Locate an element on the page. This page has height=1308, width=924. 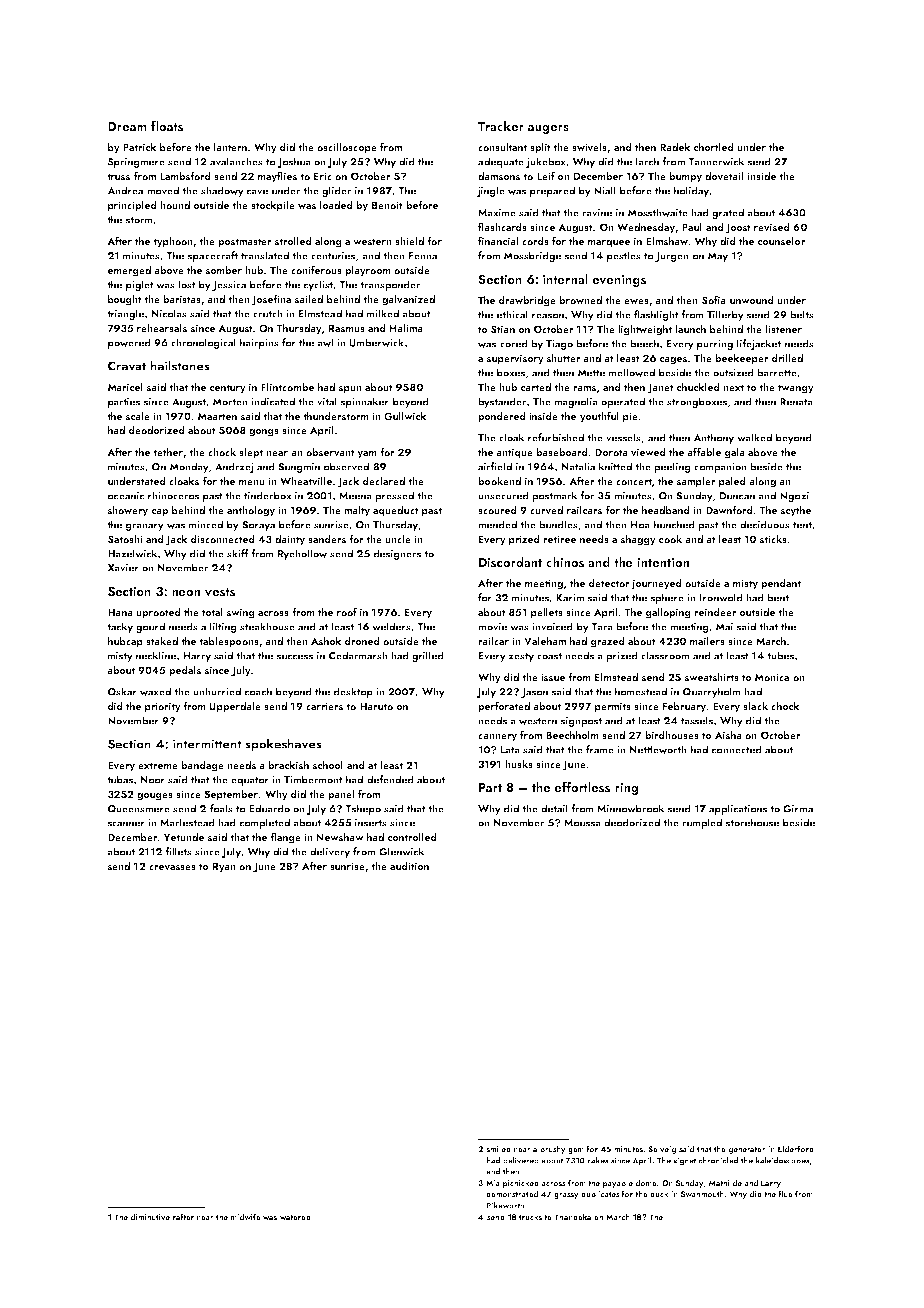
slack is located at coordinates (755, 706).
